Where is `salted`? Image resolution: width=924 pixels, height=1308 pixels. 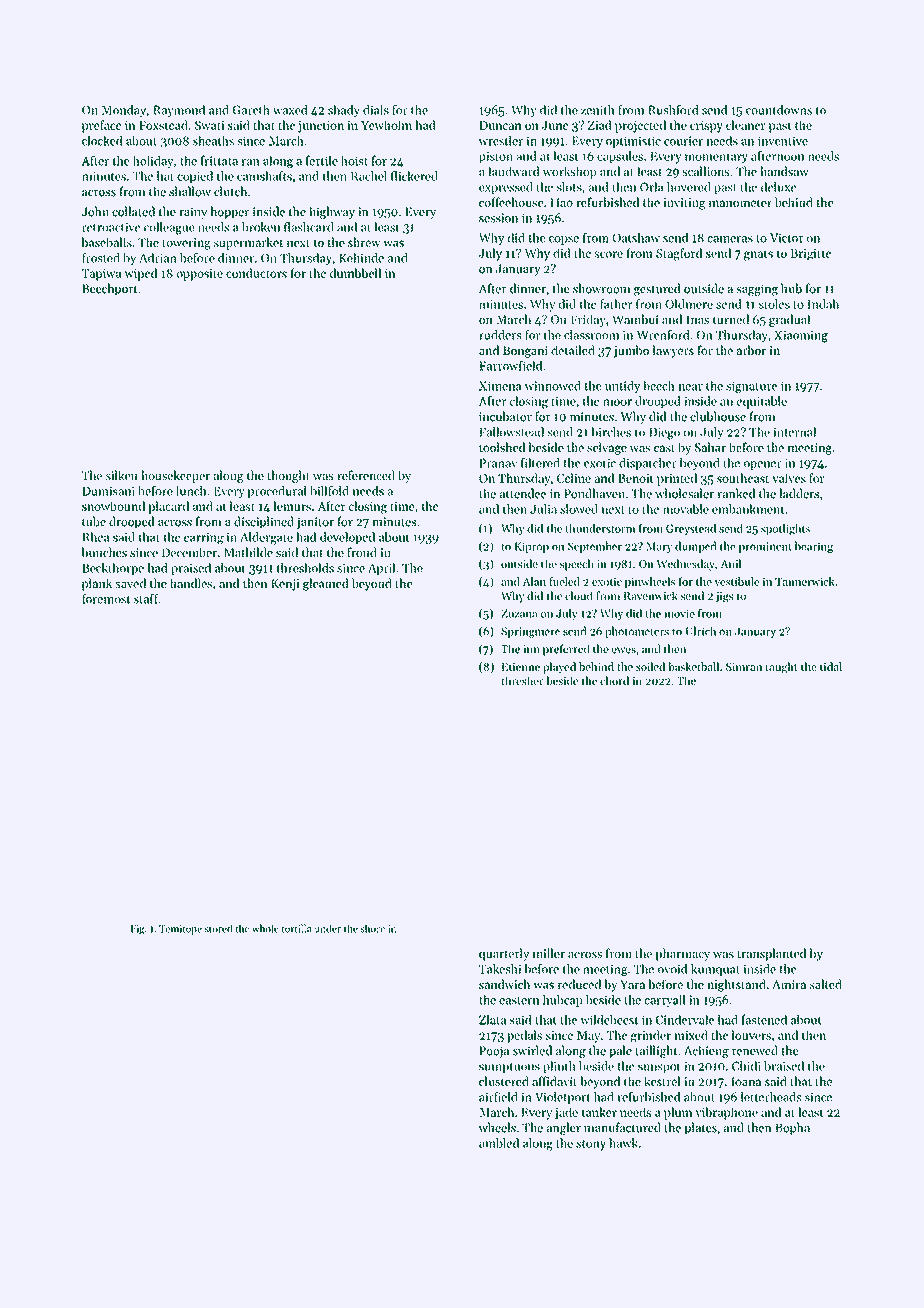 salted is located at coordinates (826, 984).
